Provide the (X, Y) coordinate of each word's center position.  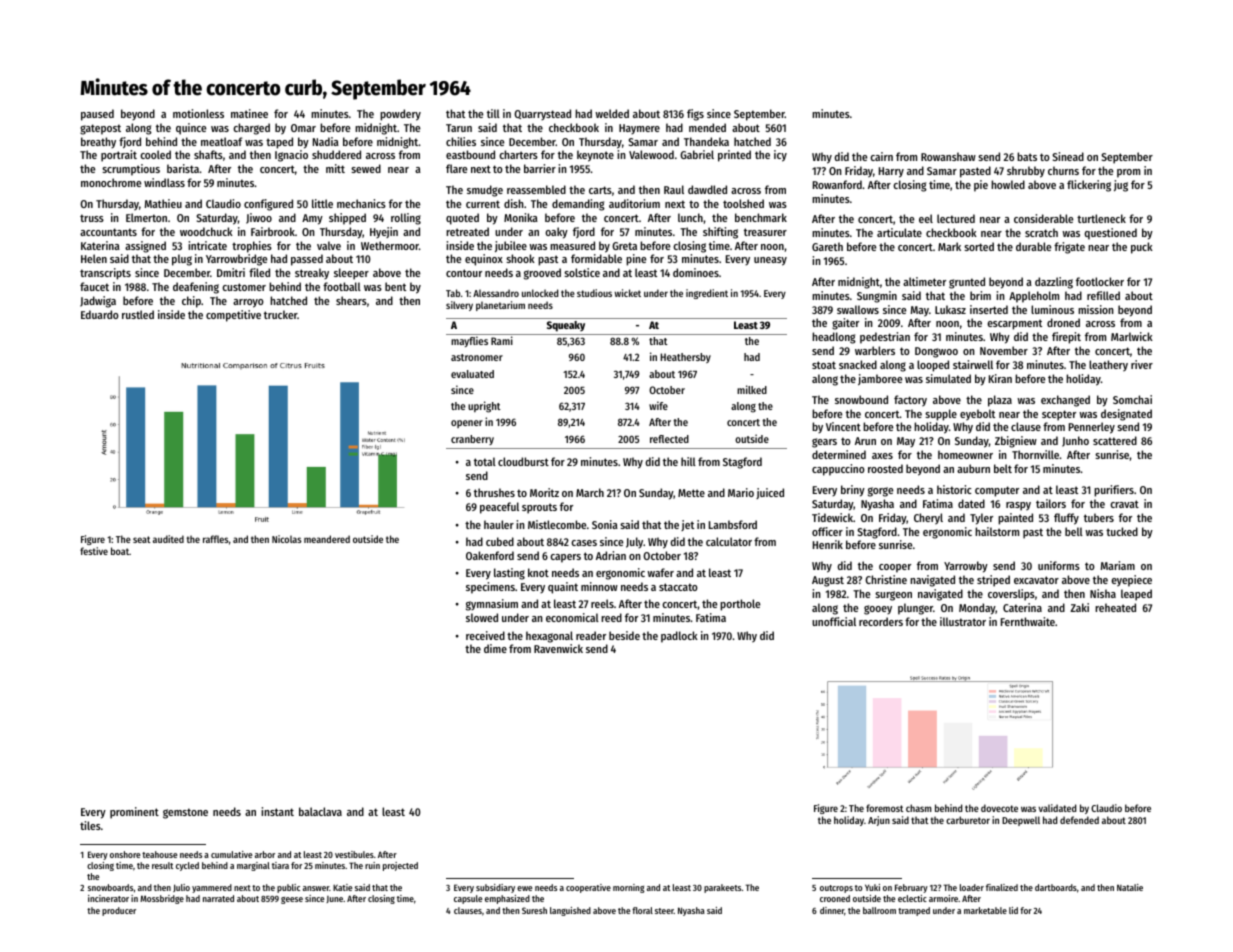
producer (119, 911)
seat (141, 539)
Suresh (534, 910)
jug (1121, 186)
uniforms (1059, 565)
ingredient (707, 294)
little (322, 203)
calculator (729, 541)
